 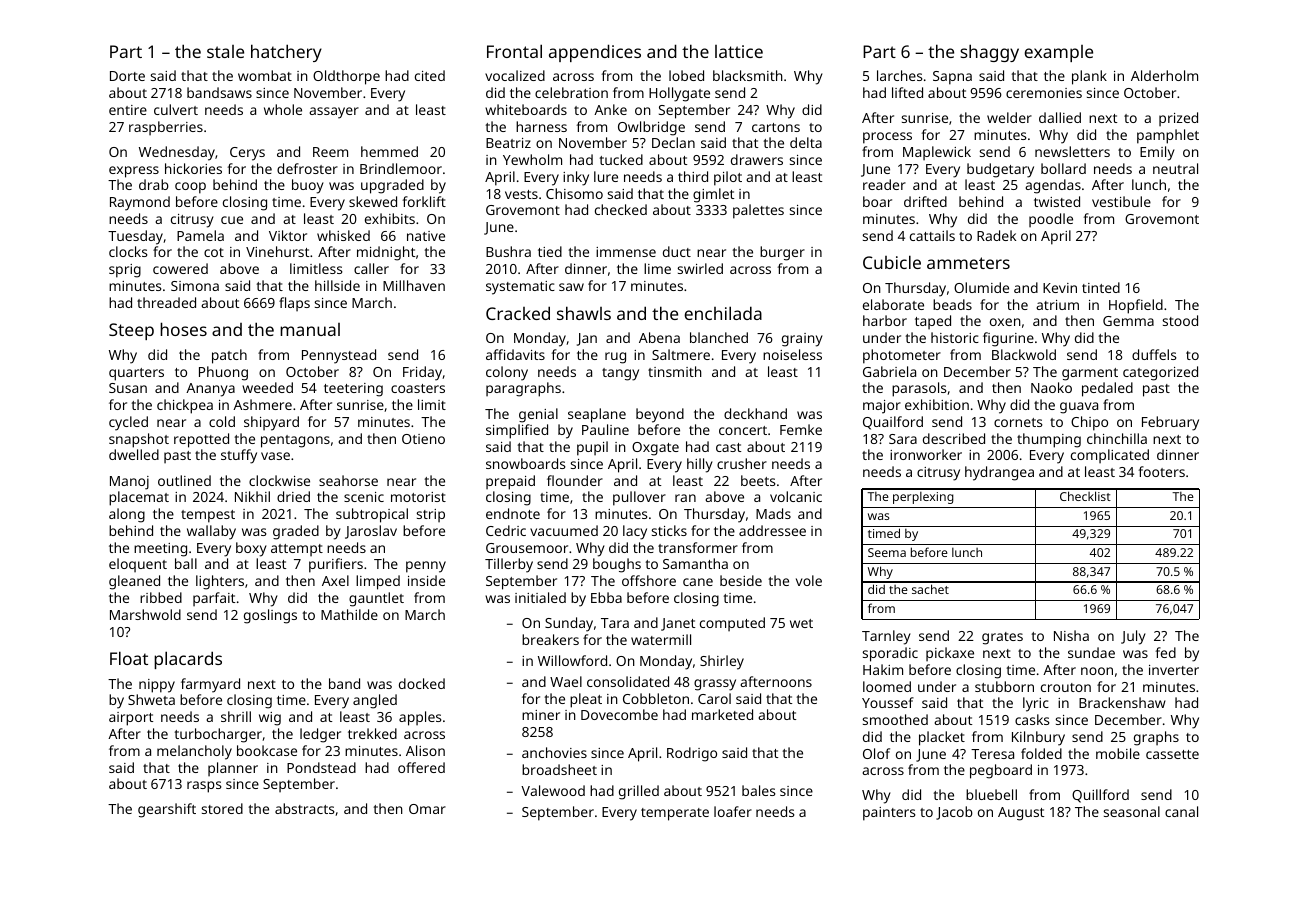 What do you see at coordinates (166, 302) in the screenshot?
I see `threaded` at bounding box center [166, 302].
